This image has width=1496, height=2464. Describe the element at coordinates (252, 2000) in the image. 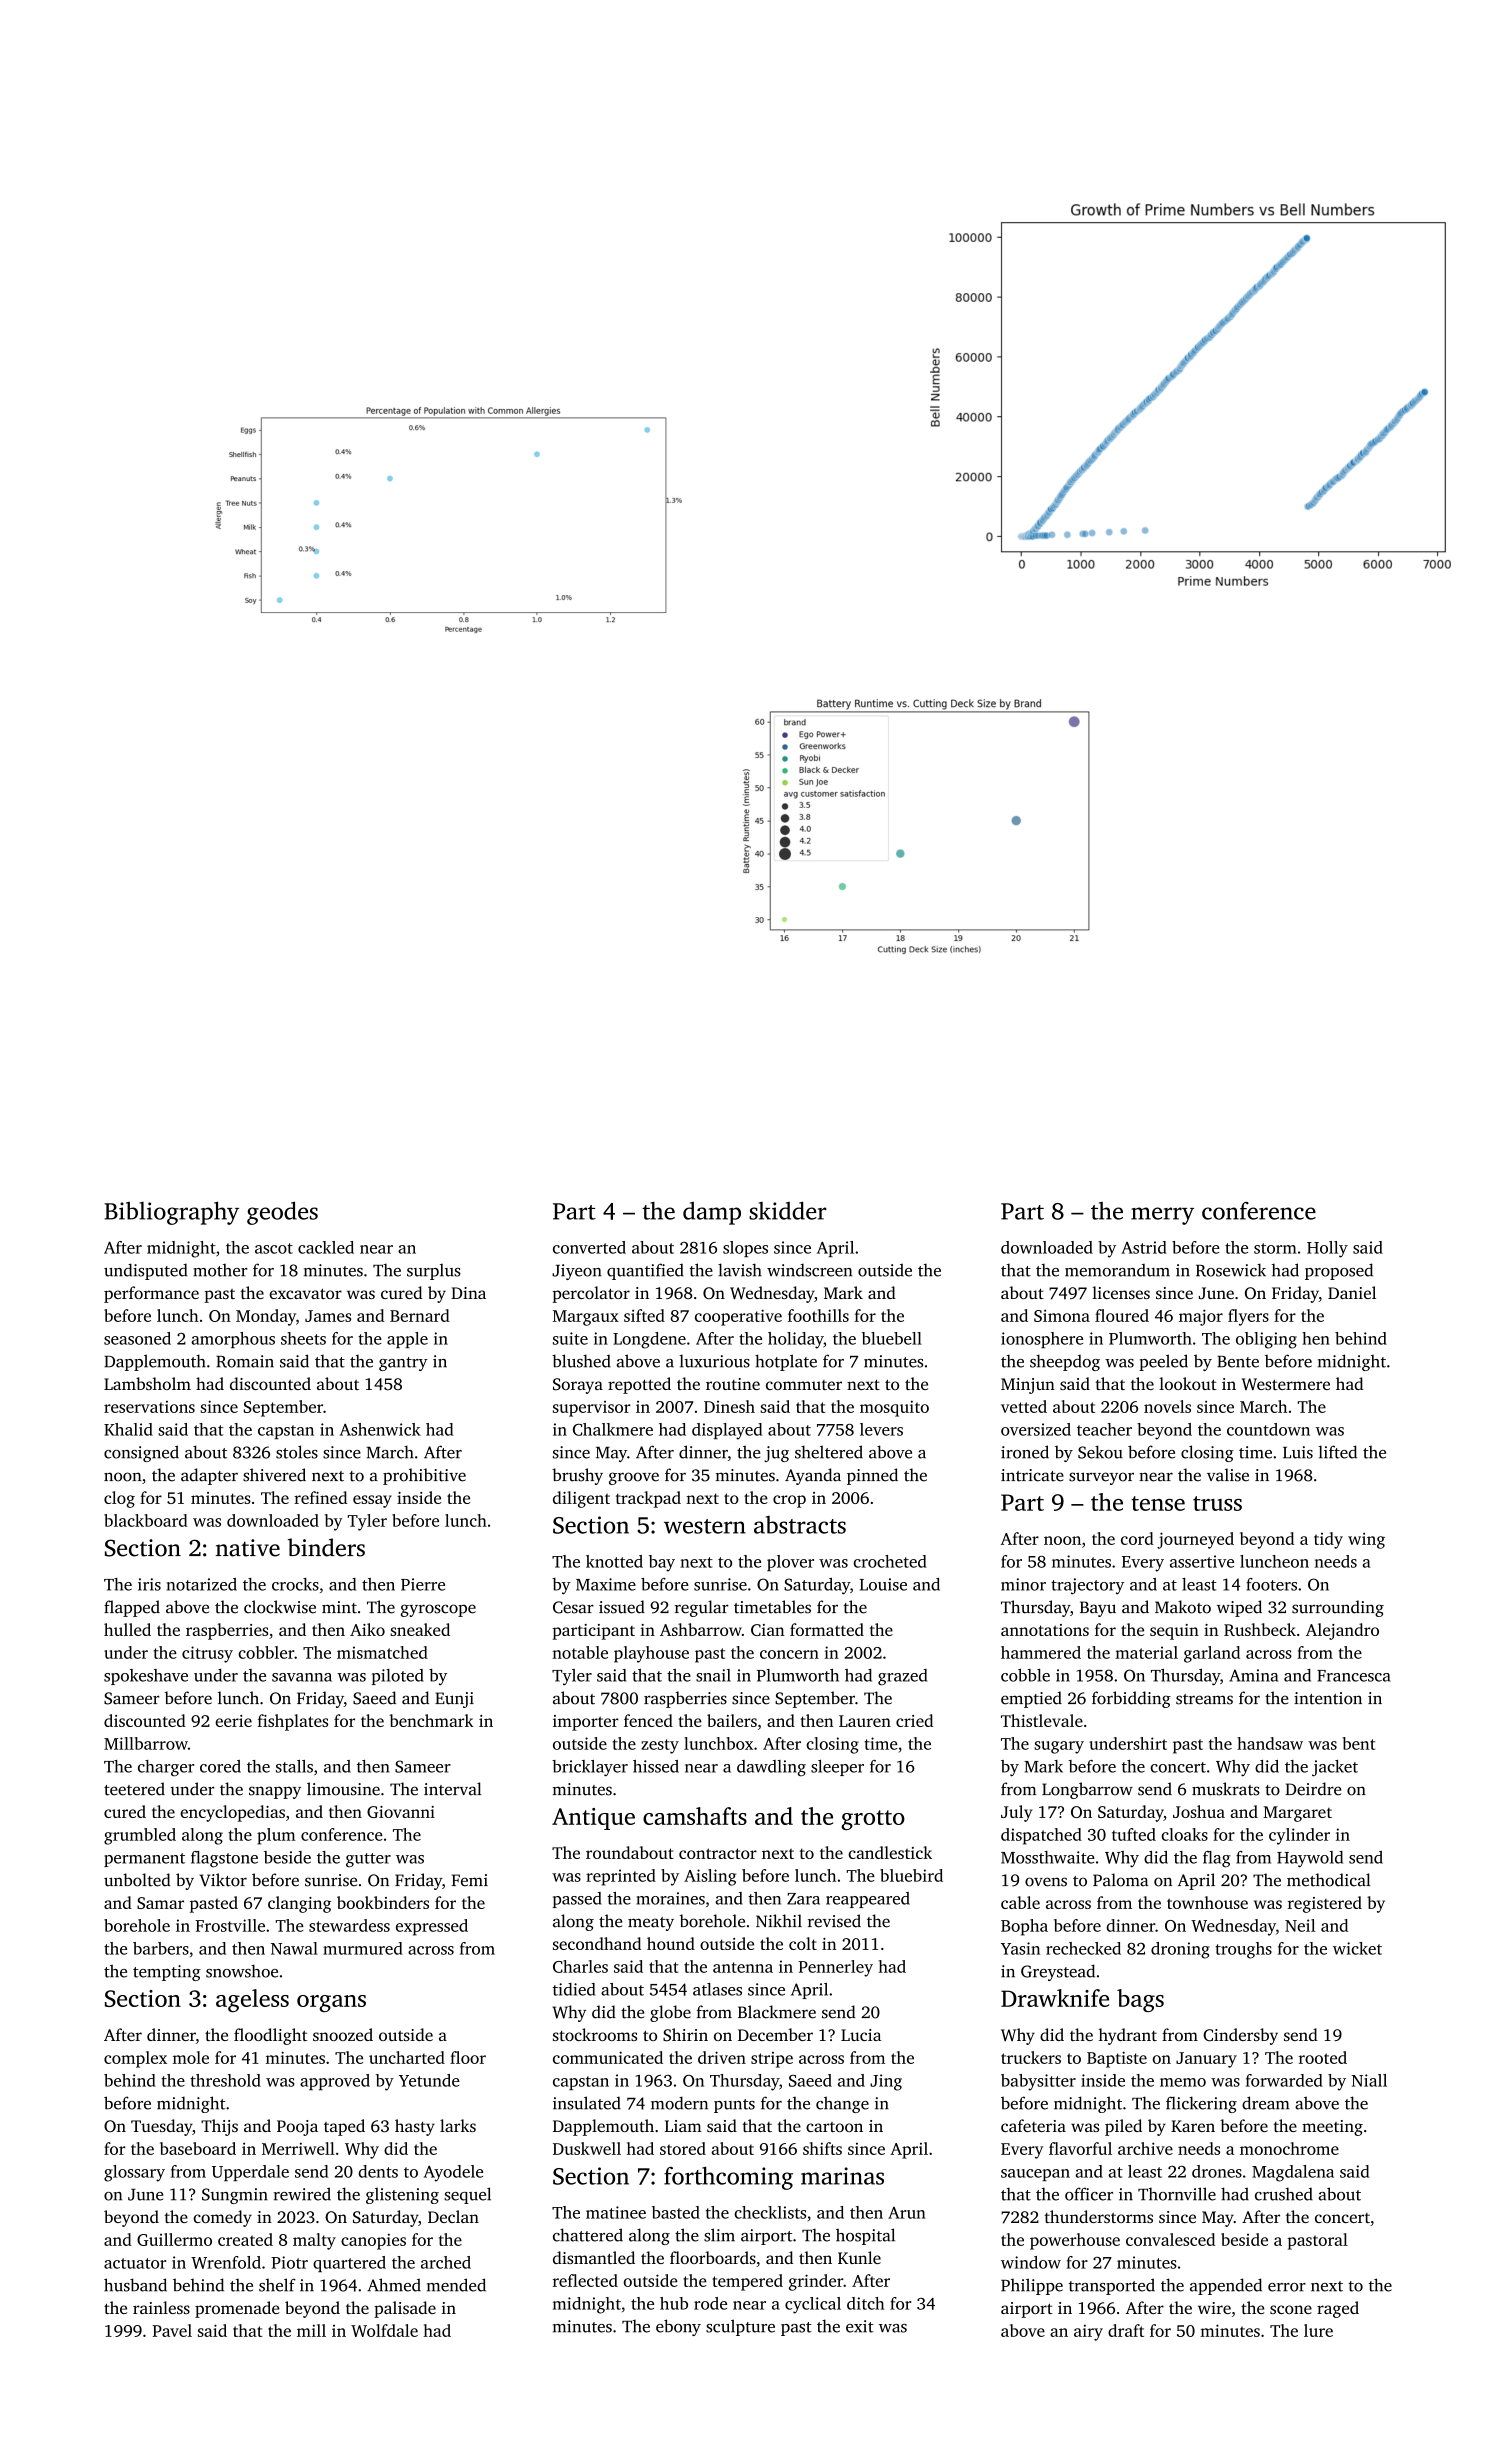

I see `ageless` at that location.
